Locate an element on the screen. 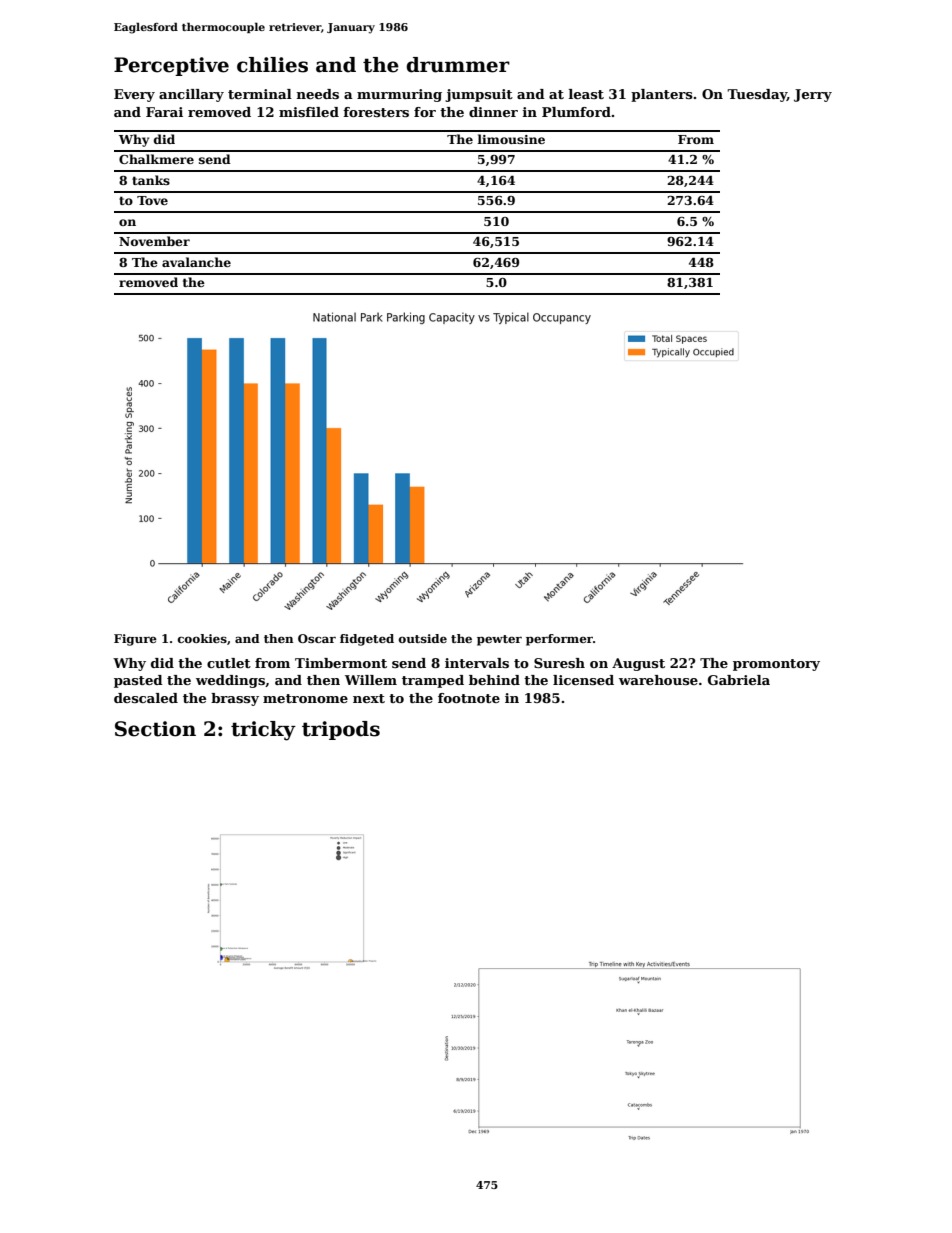 The height and width of the screenshot is (1233, 952). performer is located at coordinates (559, 640).
